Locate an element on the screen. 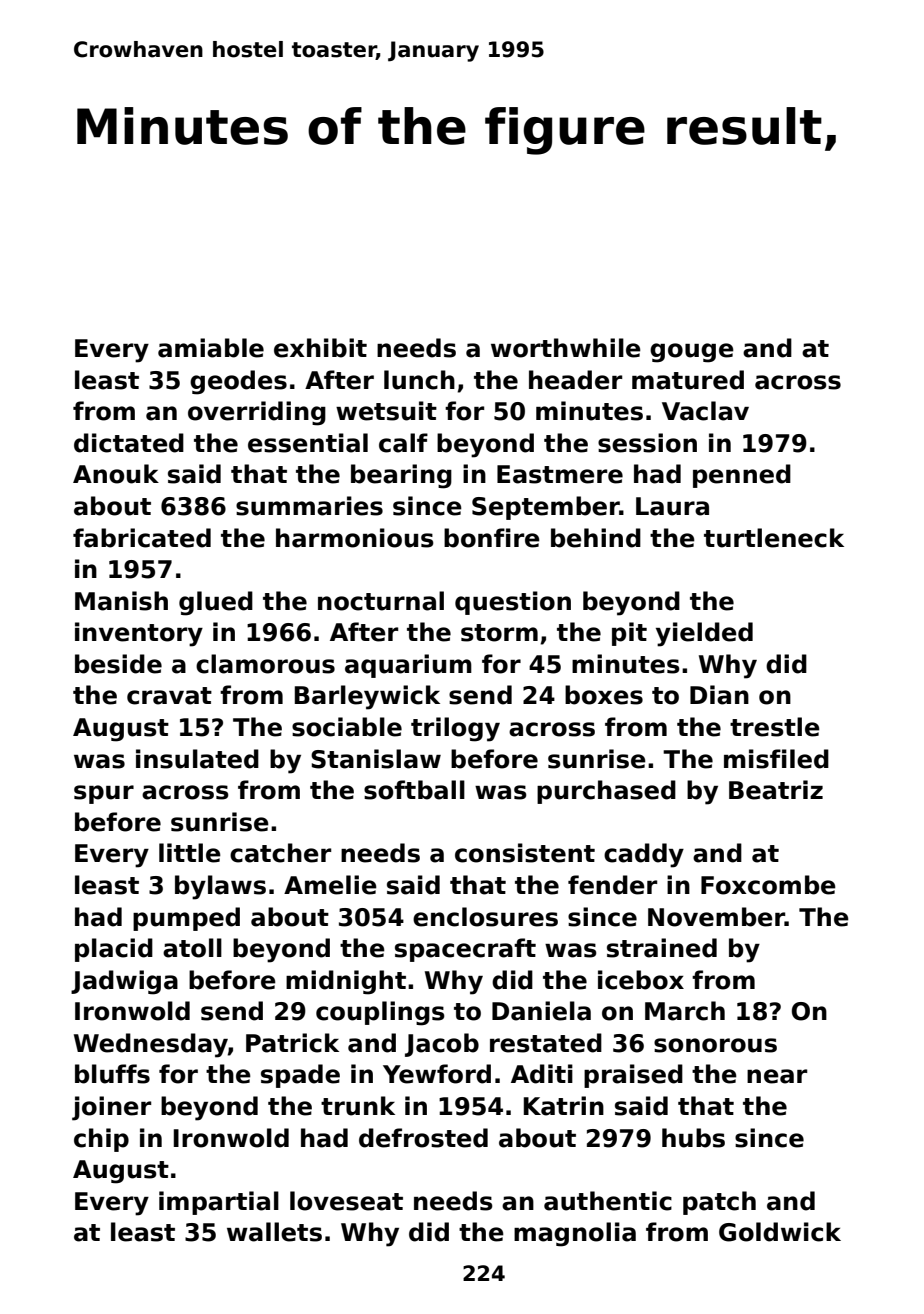 The height and width of the screenshot is (1314, 924). gouge is located at coordinates (692, 353).
